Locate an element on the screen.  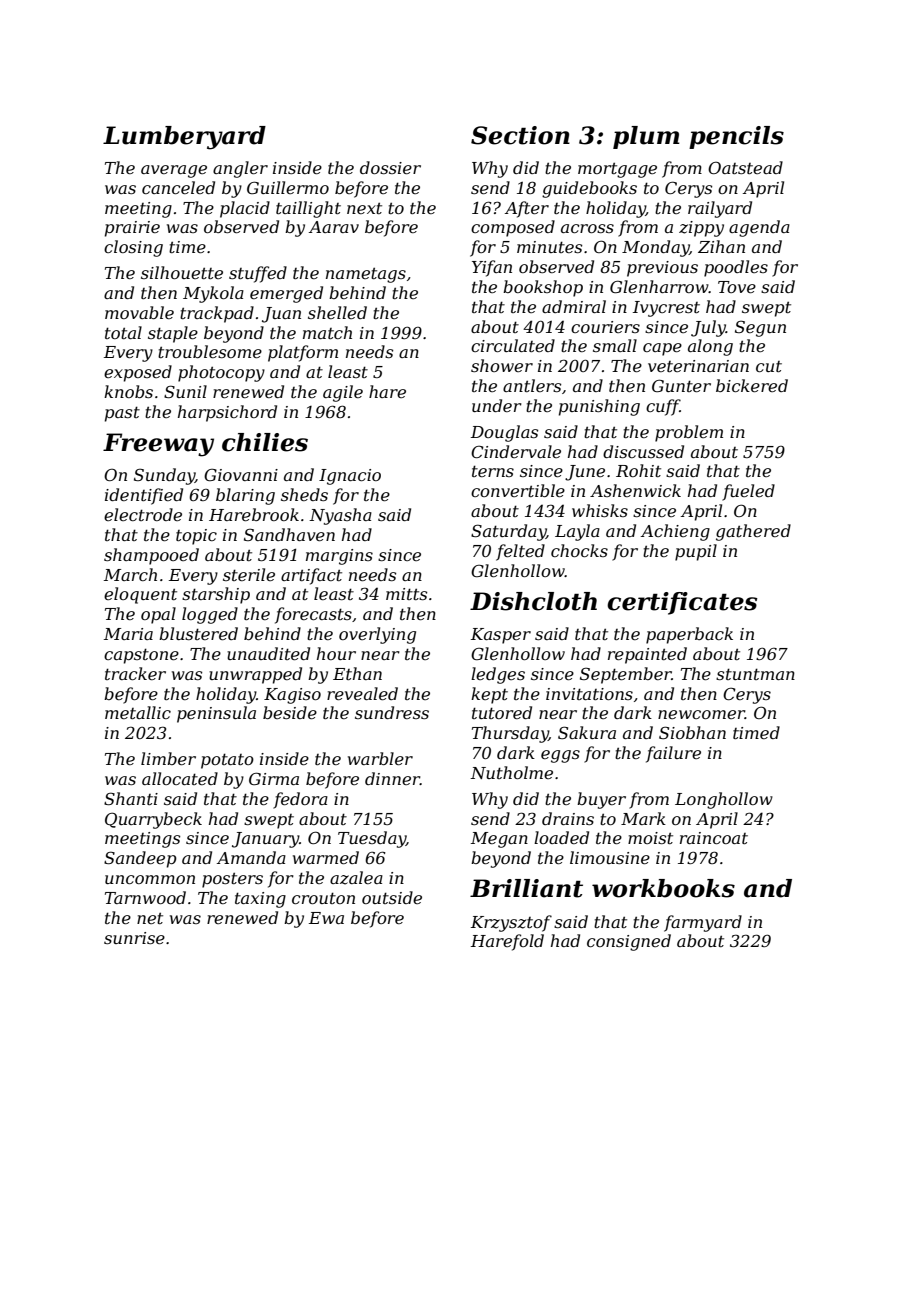
January is located at coordinates (265, 840).
